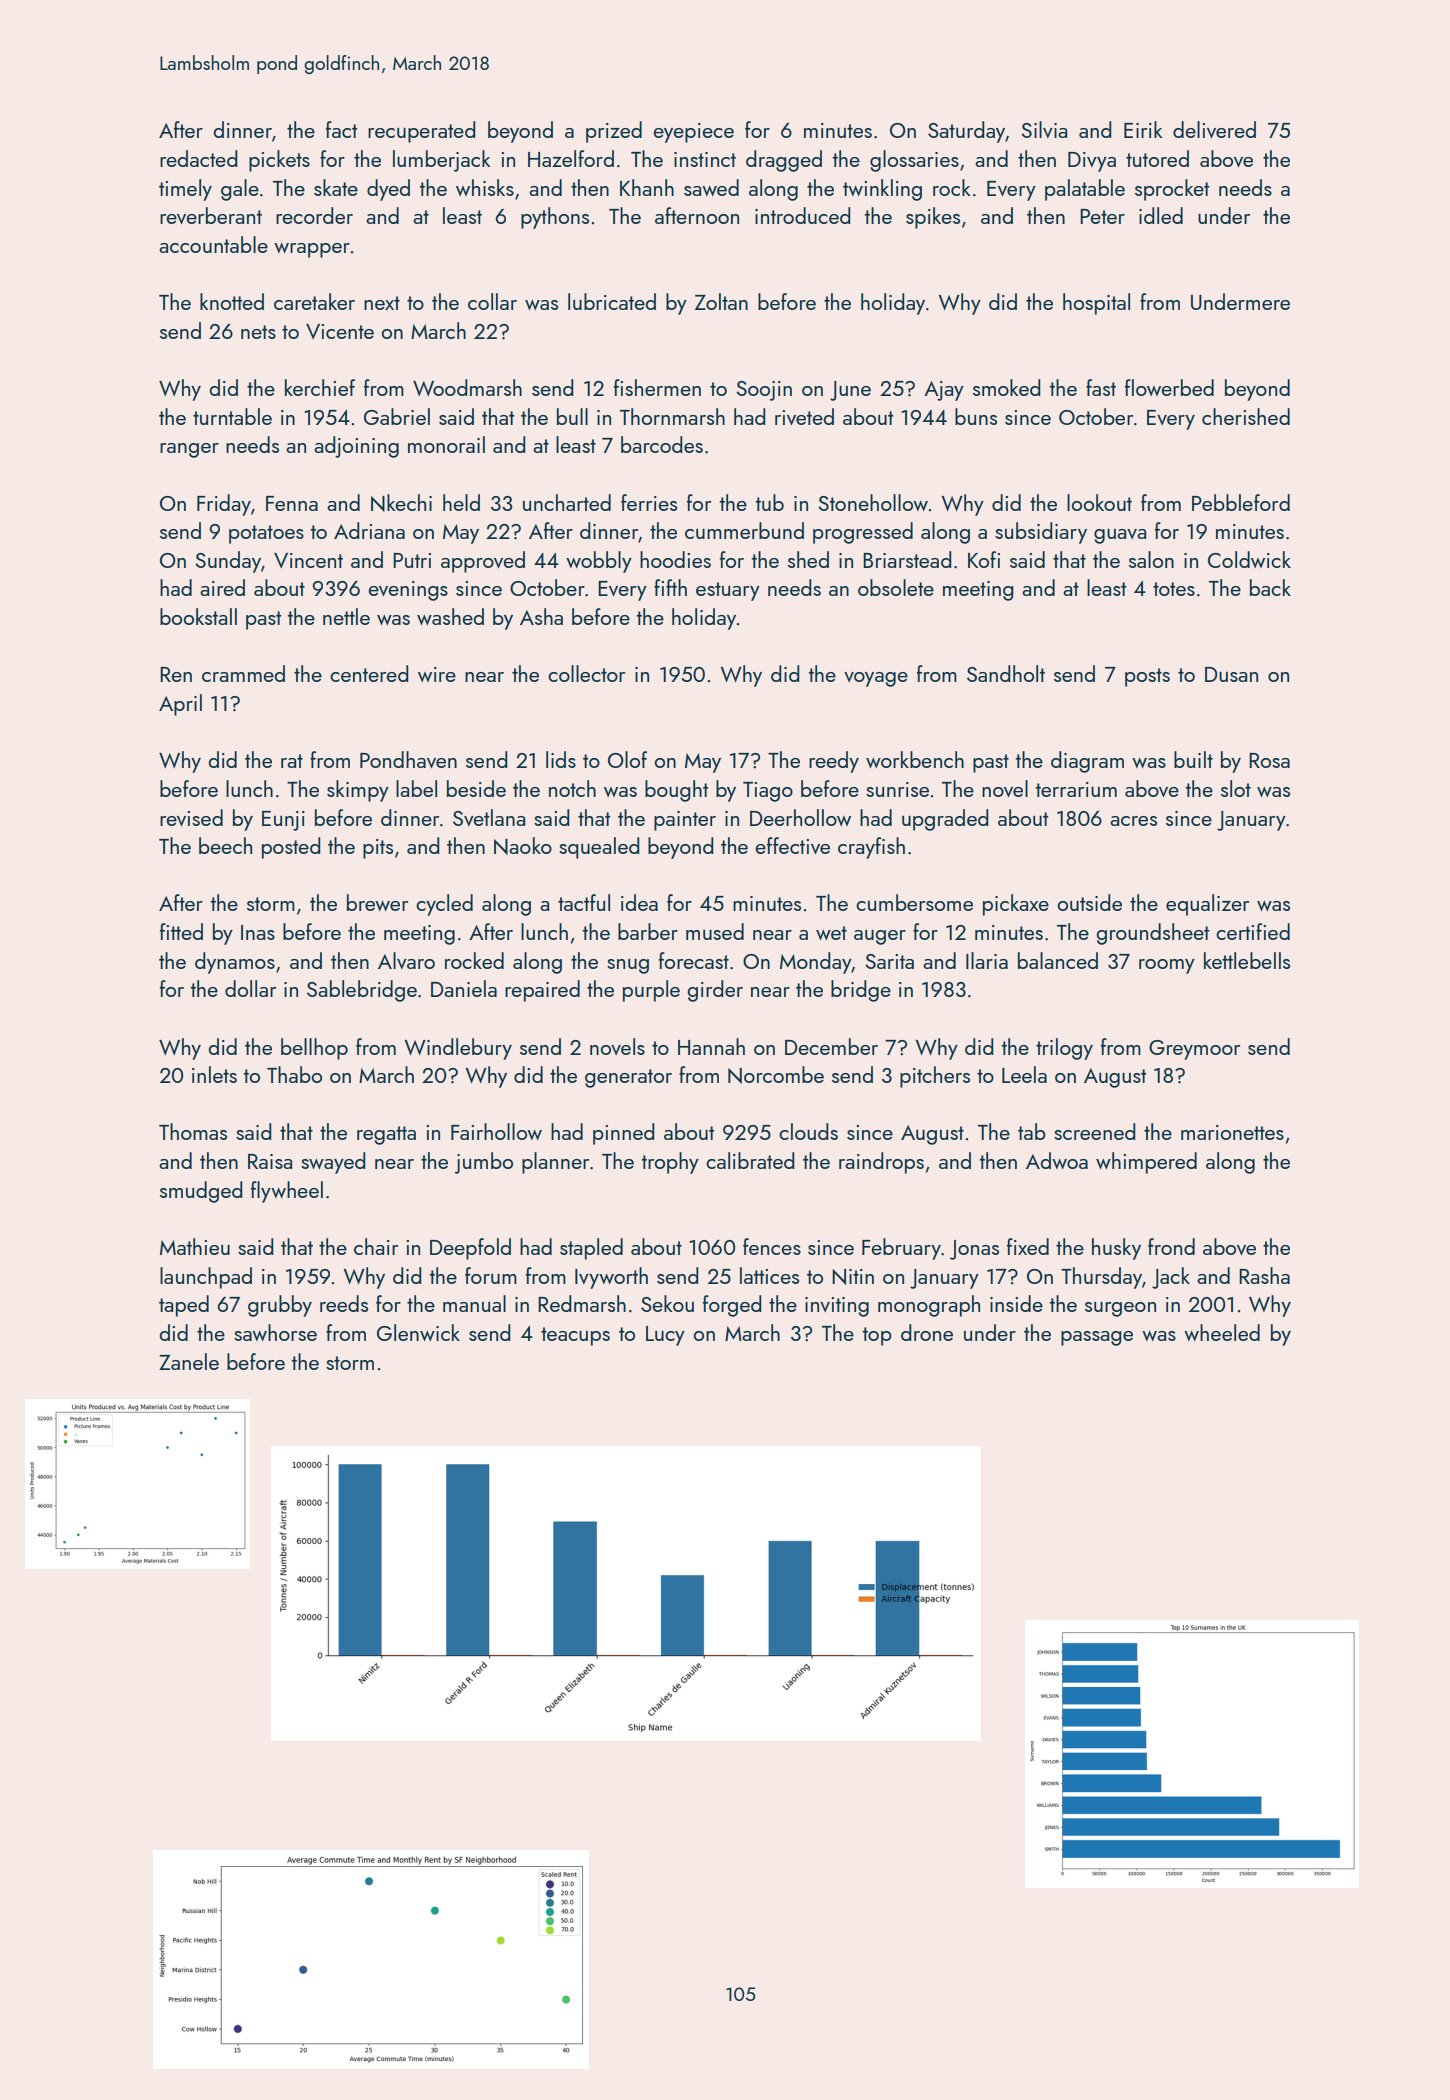  Describe the element at coordinates (1167, 966) in the screenshot. I see `roomy` at that location.
